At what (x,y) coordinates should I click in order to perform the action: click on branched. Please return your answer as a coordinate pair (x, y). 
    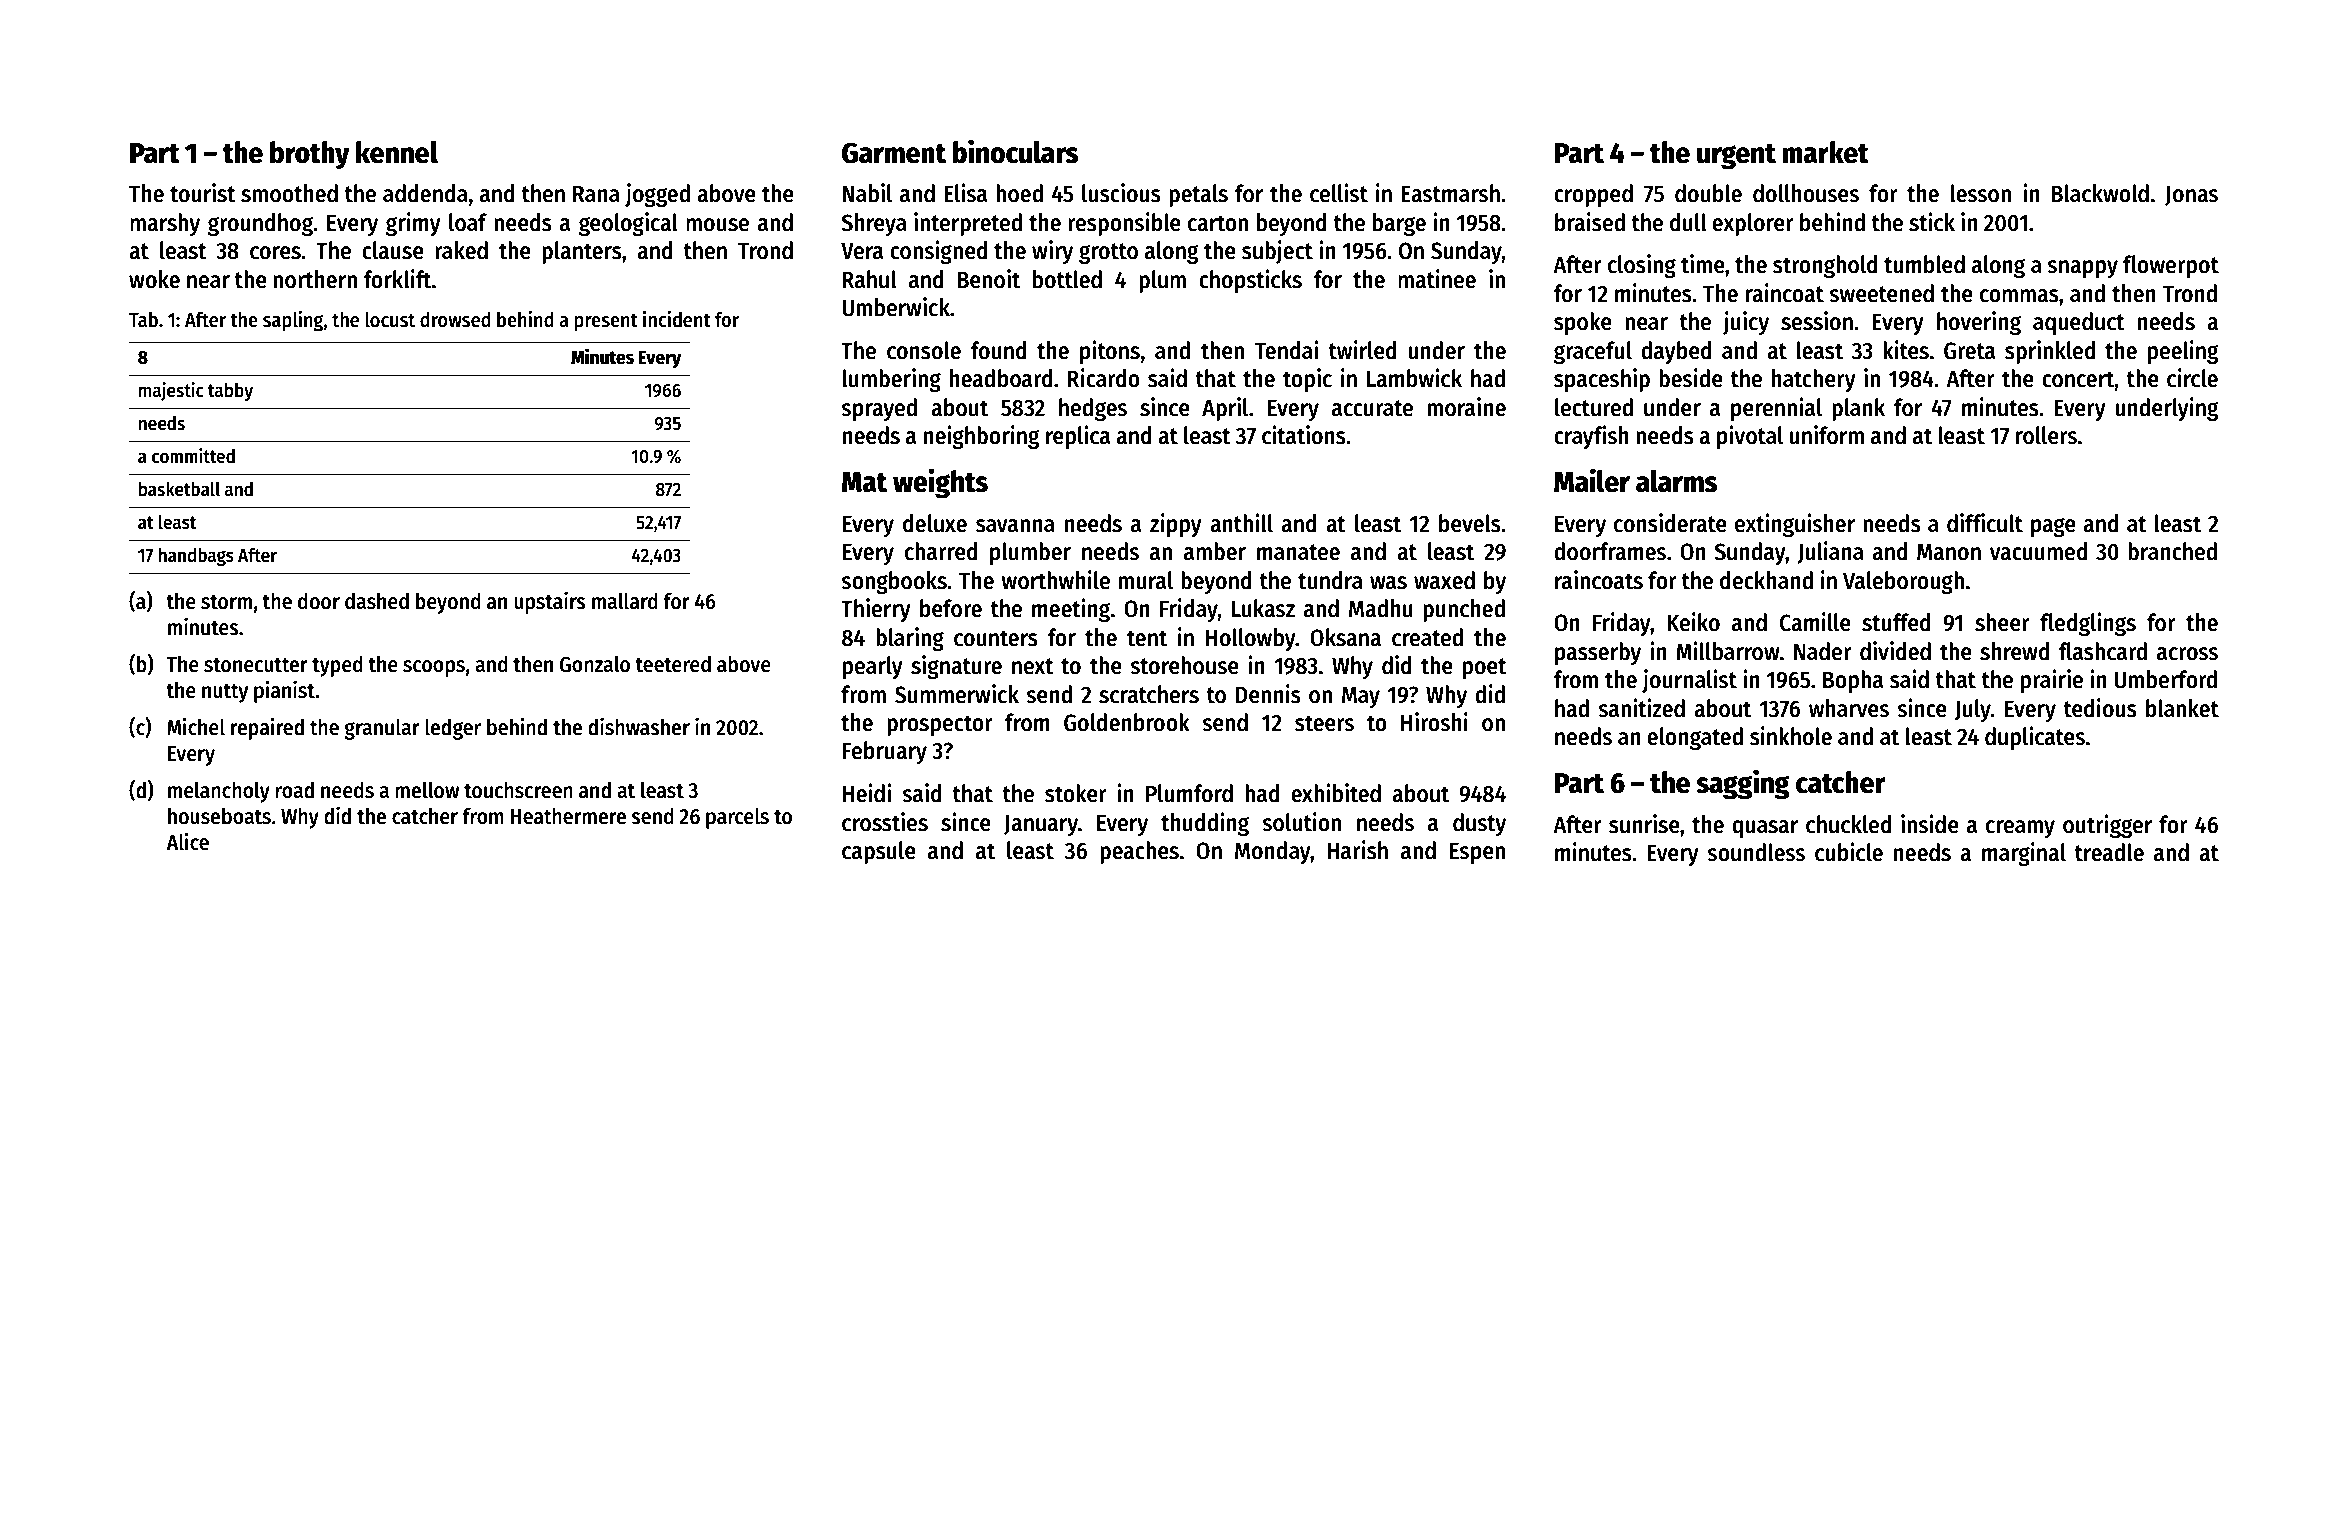
    Looking at the image, I should click on (2172, 551).
